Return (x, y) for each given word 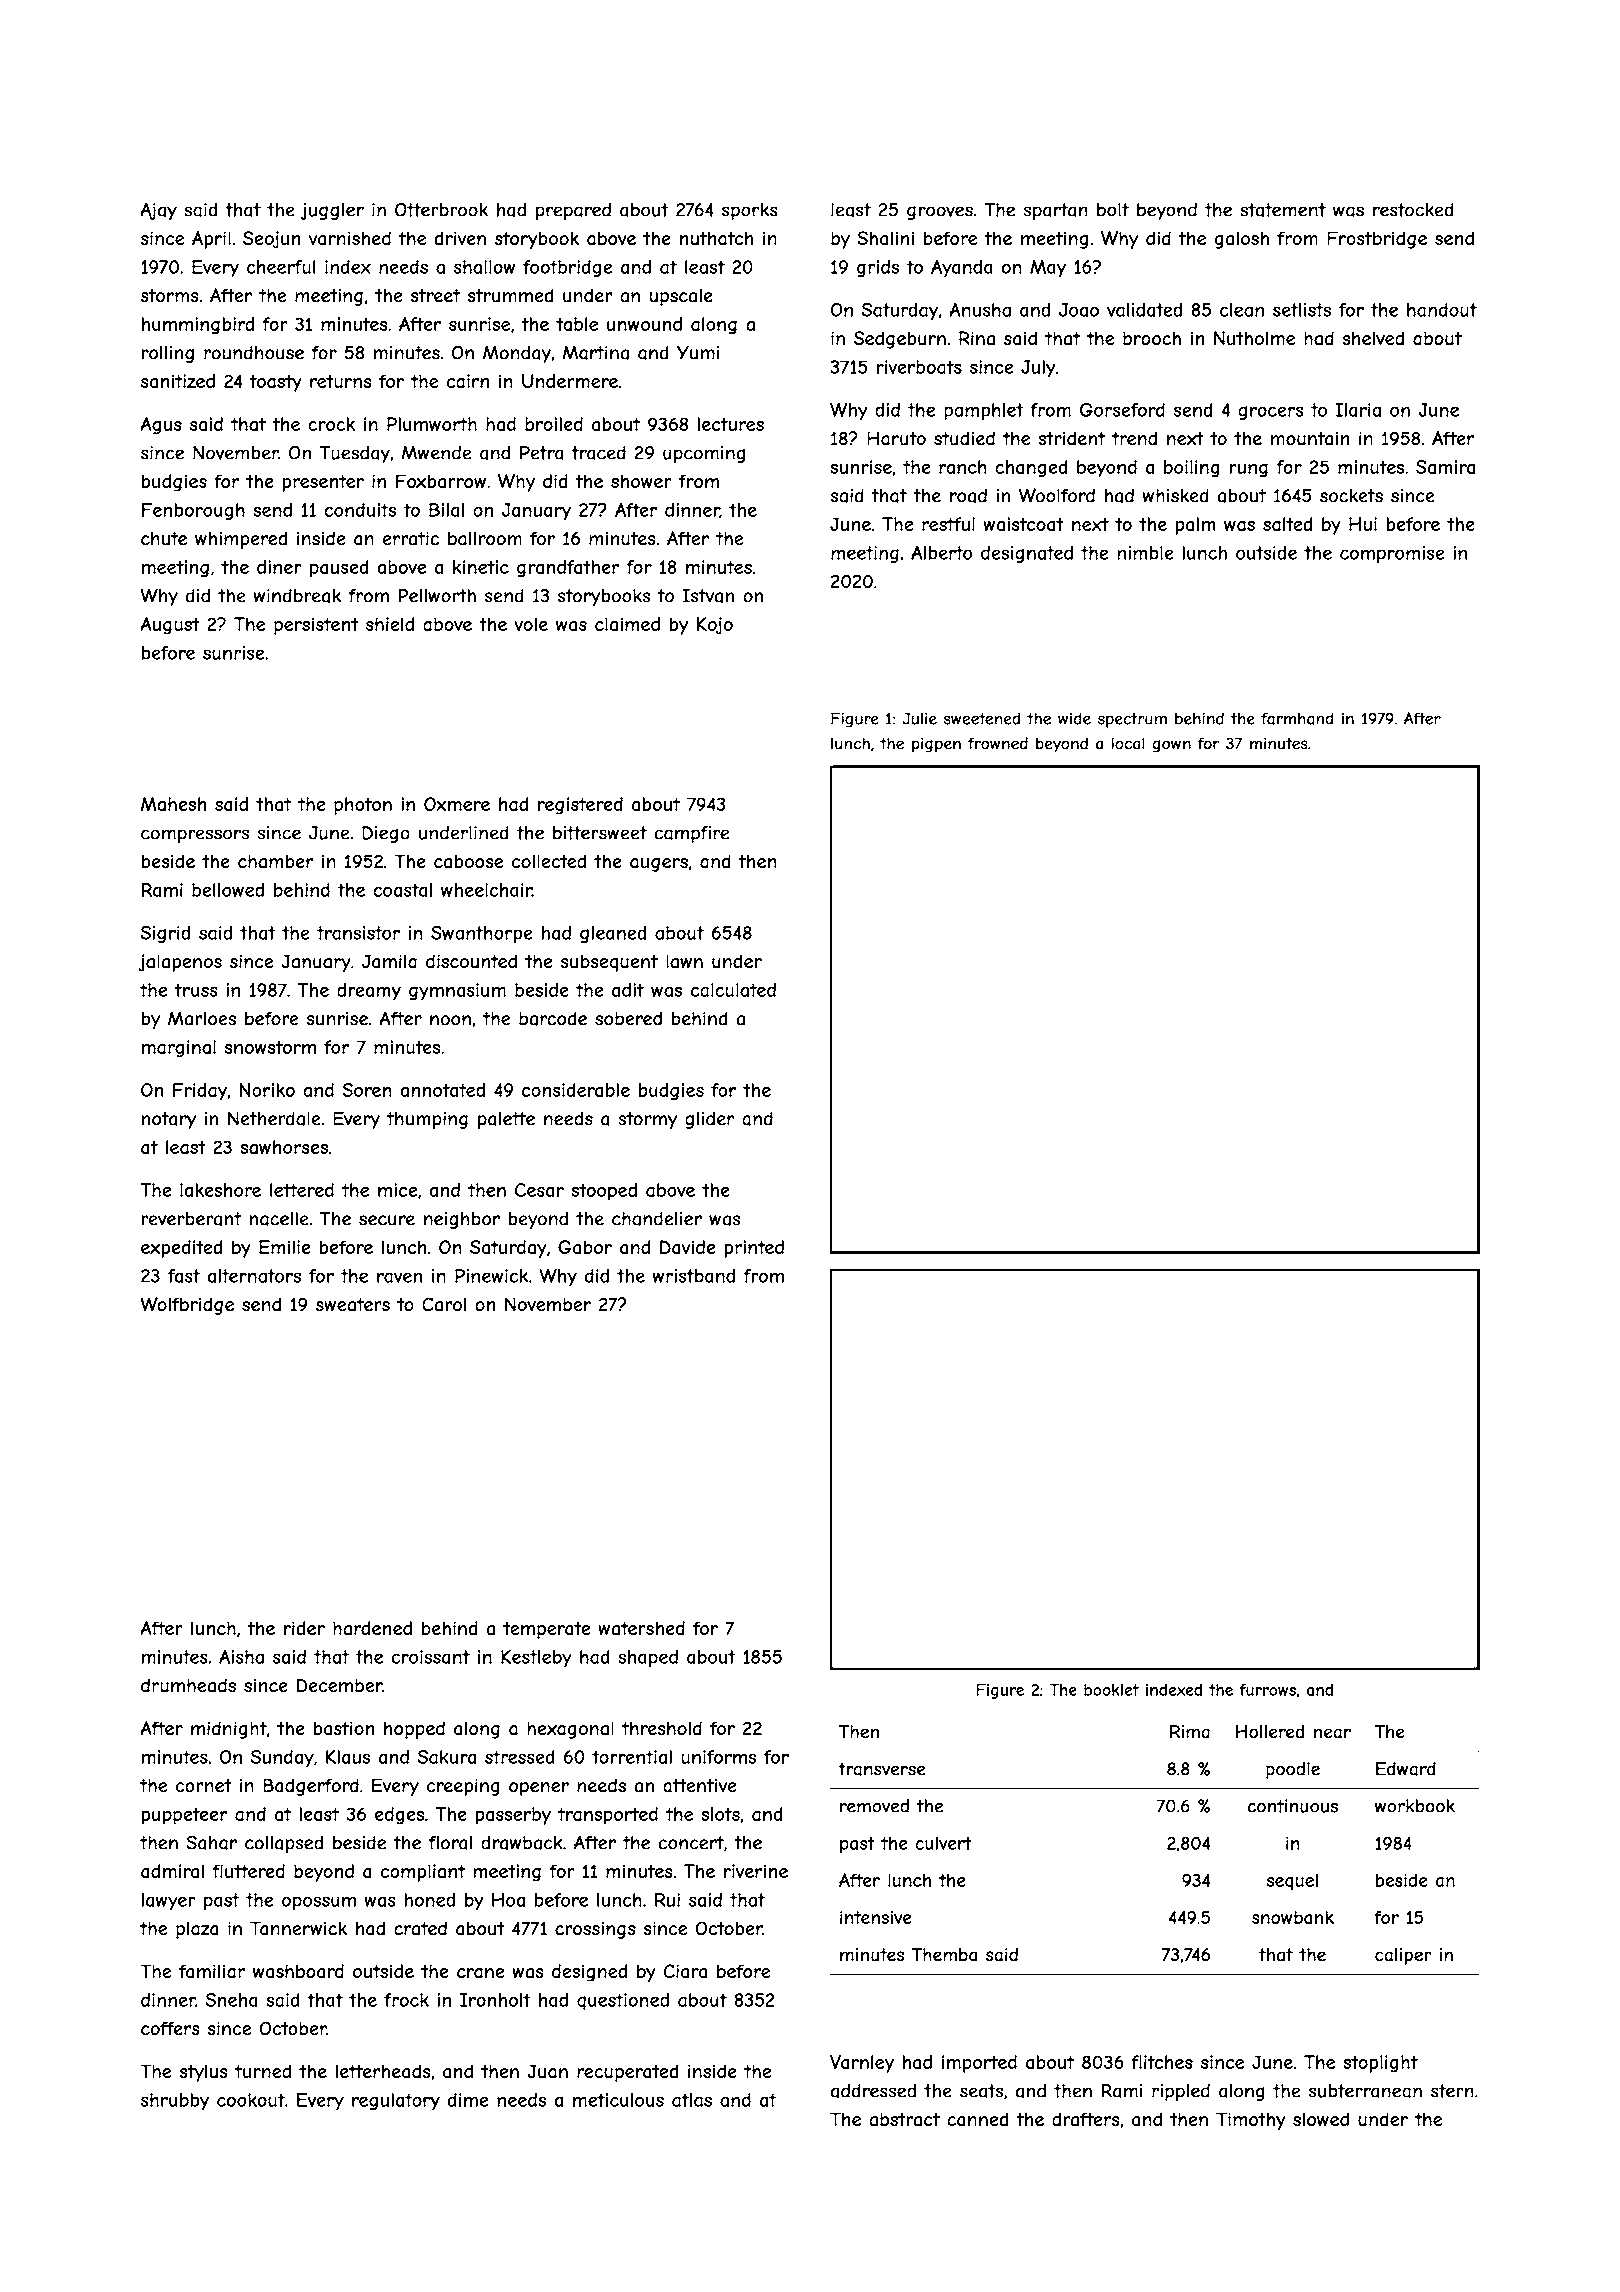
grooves (940, 213)
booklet (1111, 1690)
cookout (251, 2100)
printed (754, 1249)
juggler (332, 211)
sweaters (353, 1305)
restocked (1413, 210)
